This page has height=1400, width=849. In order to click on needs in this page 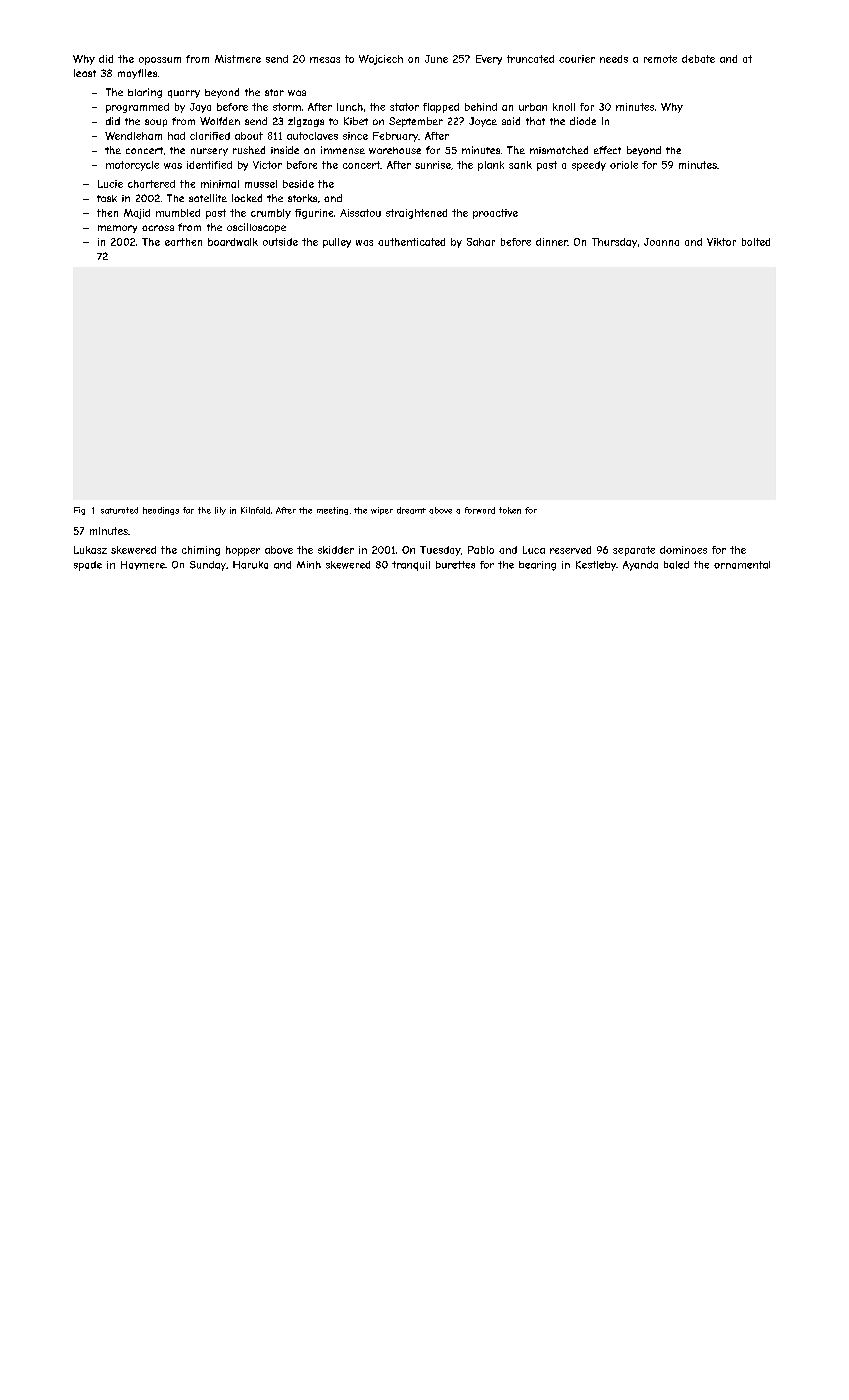, I will do `click(614, 59)`.
